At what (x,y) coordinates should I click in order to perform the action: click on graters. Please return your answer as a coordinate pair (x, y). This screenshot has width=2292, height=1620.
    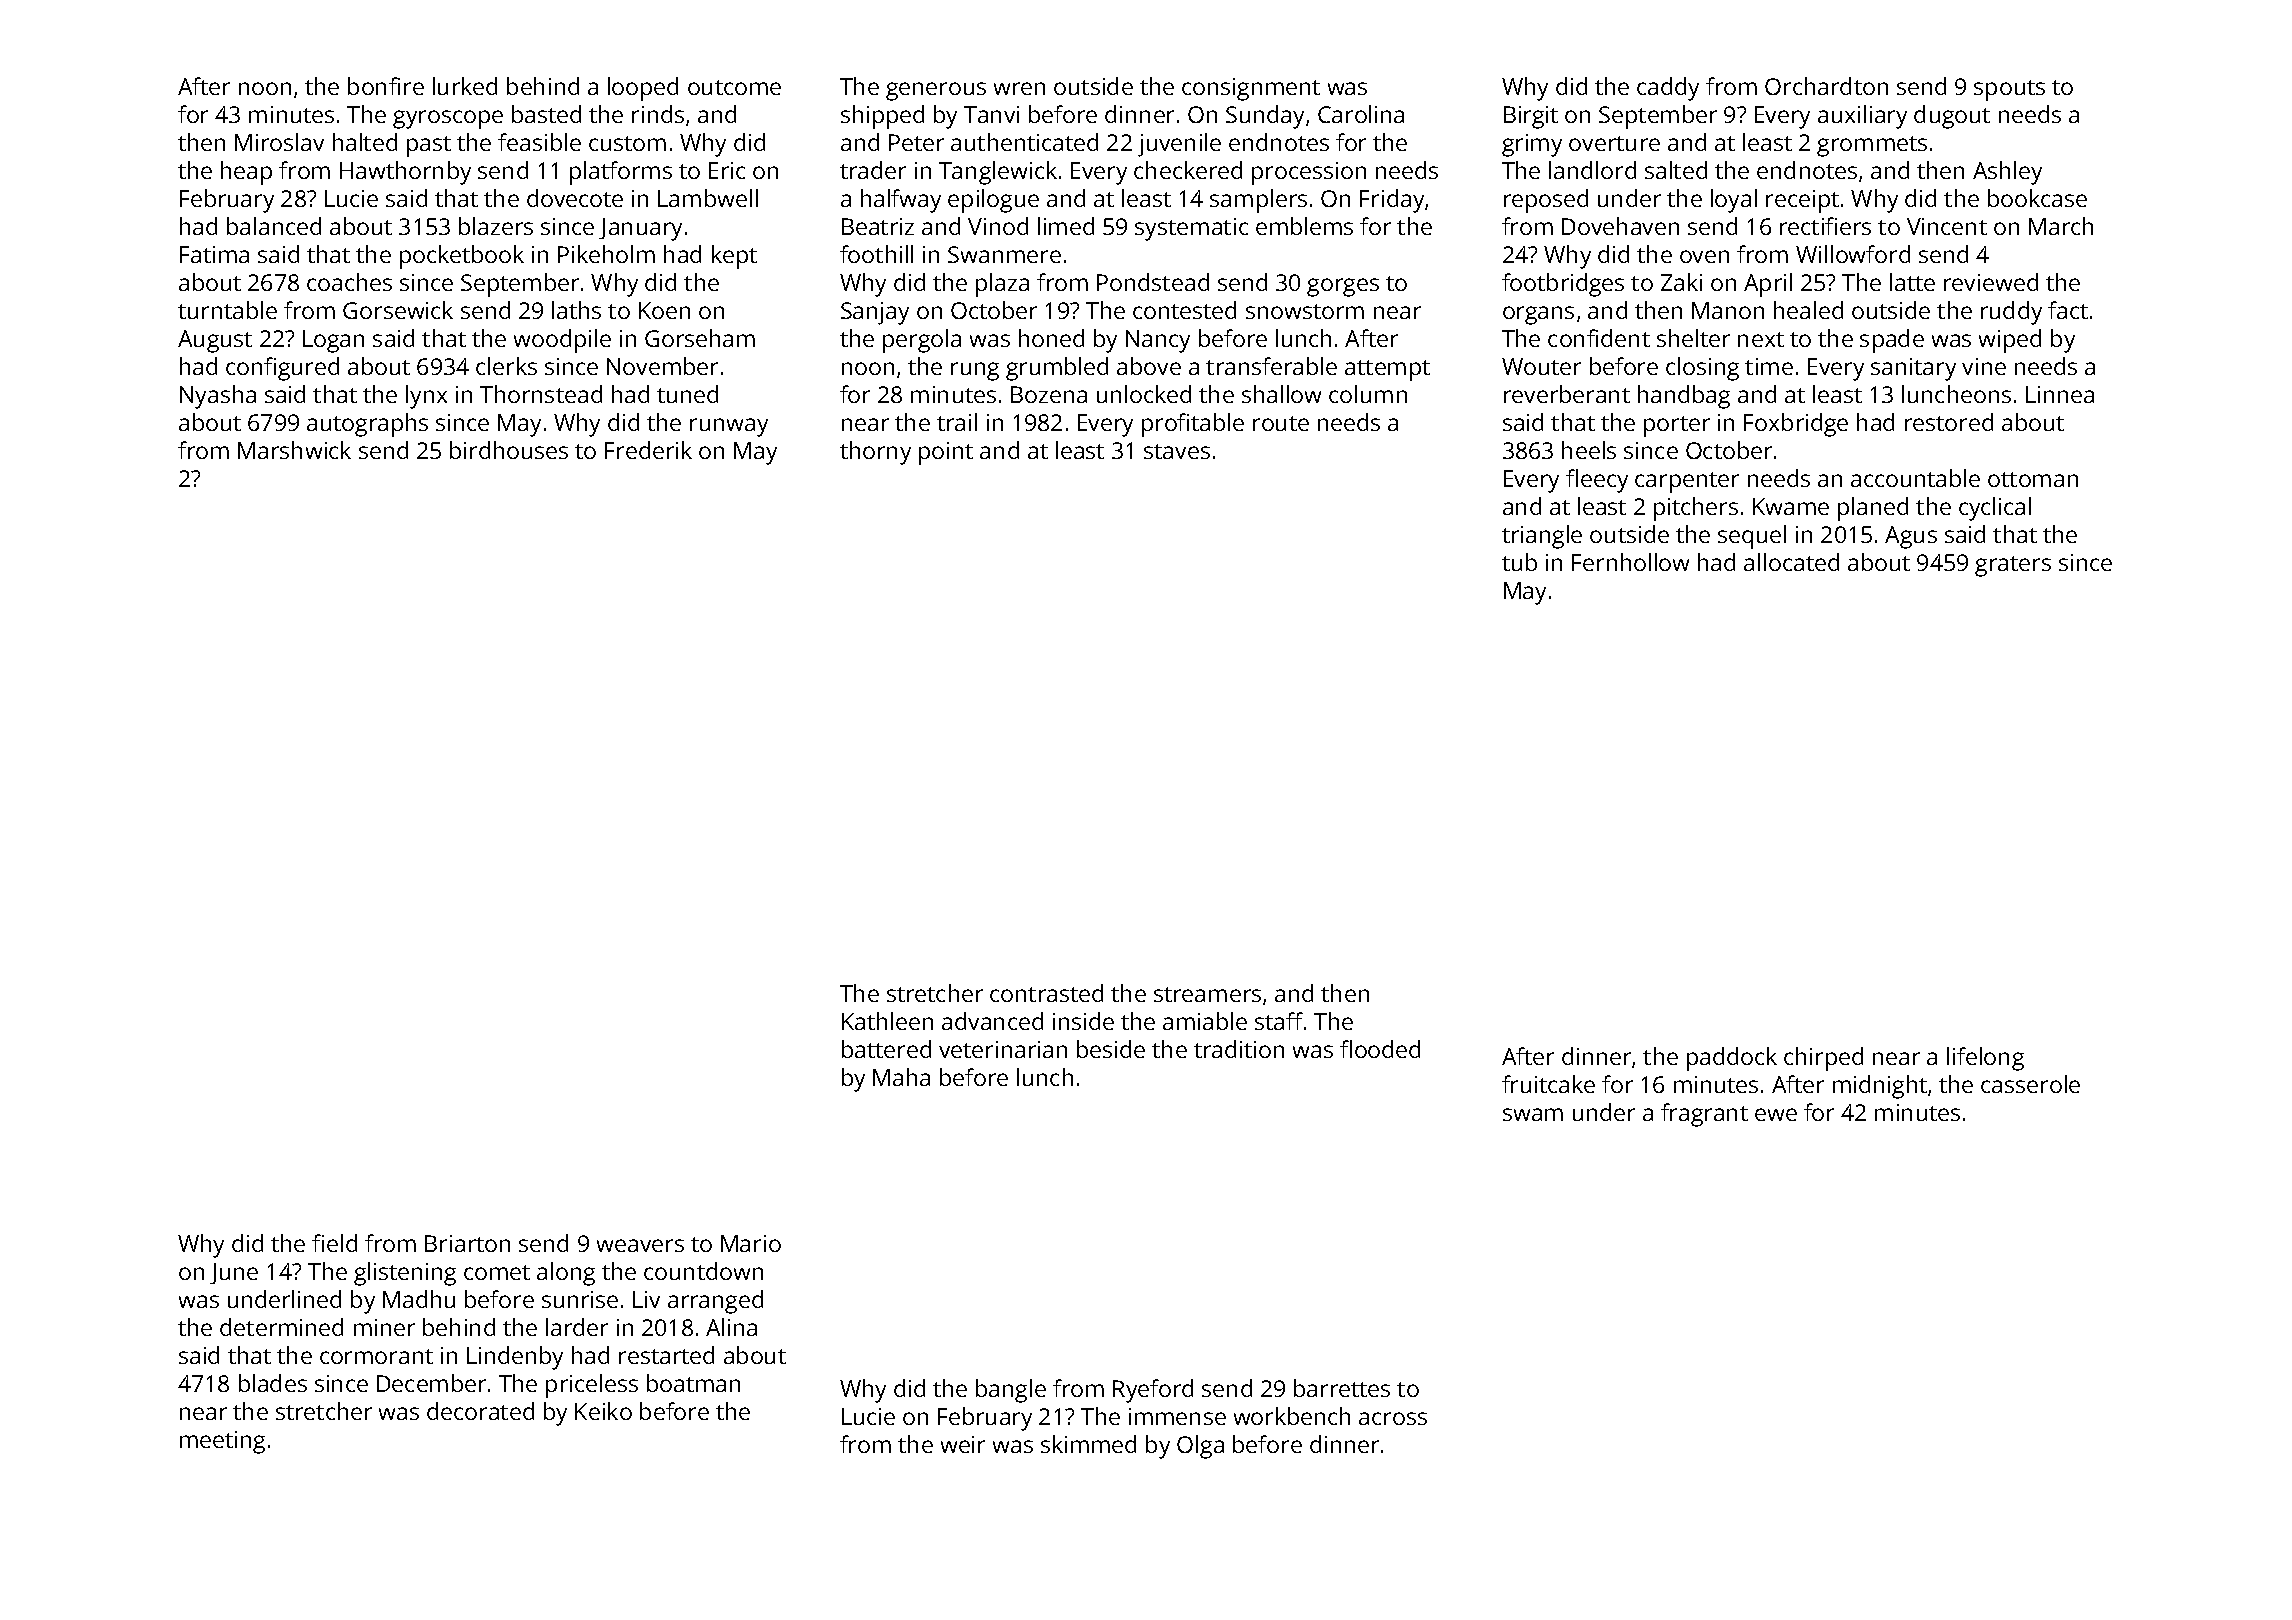
    Looking at the image, I should click on (2013, 566).
